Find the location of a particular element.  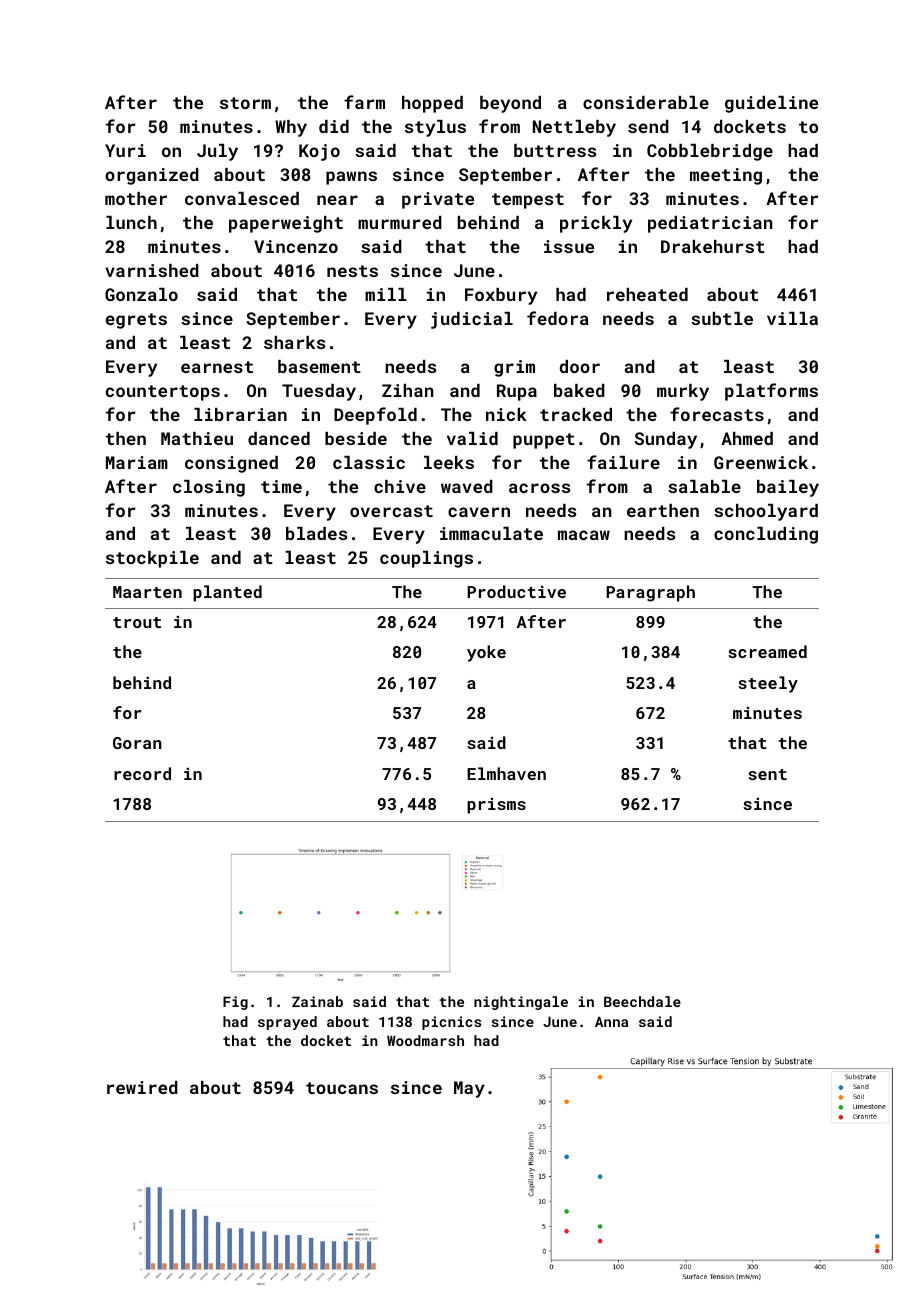

blades is located at coordinates (316, 533).
